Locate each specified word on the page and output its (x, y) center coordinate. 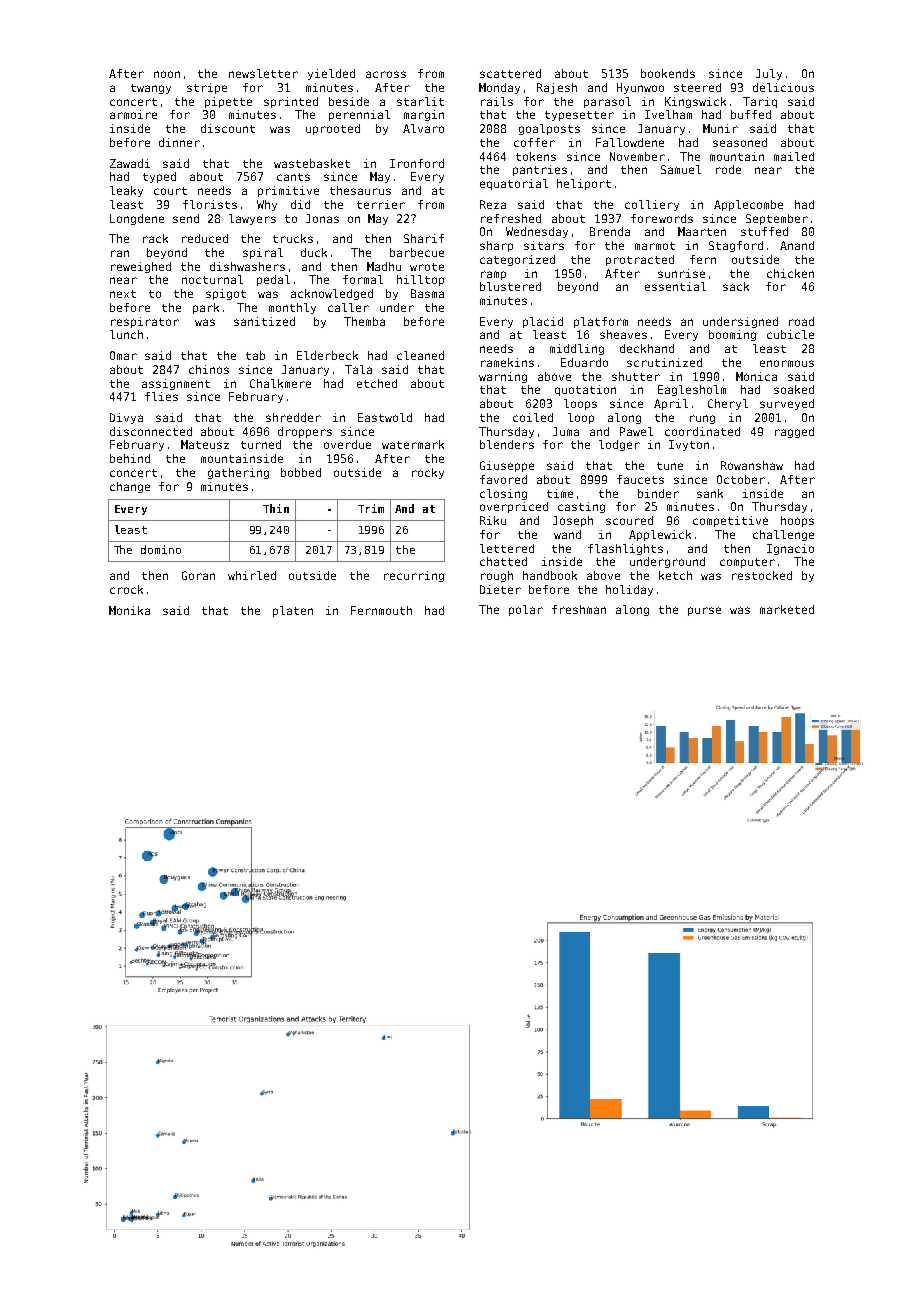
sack (736, 286)
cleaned (420, 355)
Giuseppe (507, 466)
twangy (151, 89)
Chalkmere (280, 383)
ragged (794, 432)
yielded (331, 74)
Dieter (500, 589)
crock (126, 589)
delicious (783, 87)
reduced (205, 238)
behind (130, 458)
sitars (544, 245)
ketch (675, 575)
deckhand (647, 348)
